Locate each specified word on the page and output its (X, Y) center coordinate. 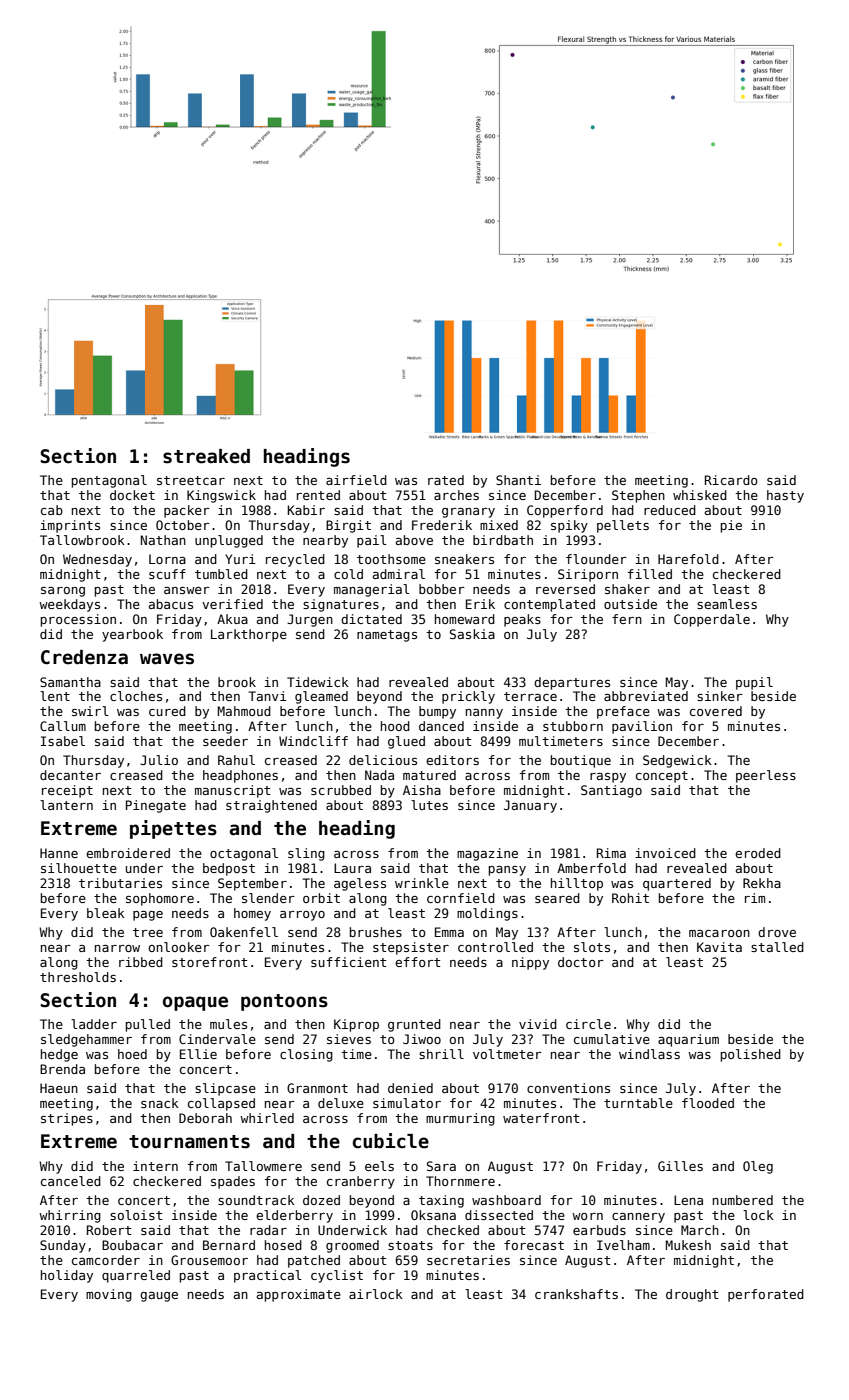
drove (777, 932)
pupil (754, 683)
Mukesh (688, 1245)
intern (155, 1166)
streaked (206, 456)
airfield (356, 480)
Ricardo (731, 480)
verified (232, 604)
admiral (399, 574)
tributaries (120, 883)
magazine (487, 854)
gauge (159, 1297)
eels (379, 1166)
